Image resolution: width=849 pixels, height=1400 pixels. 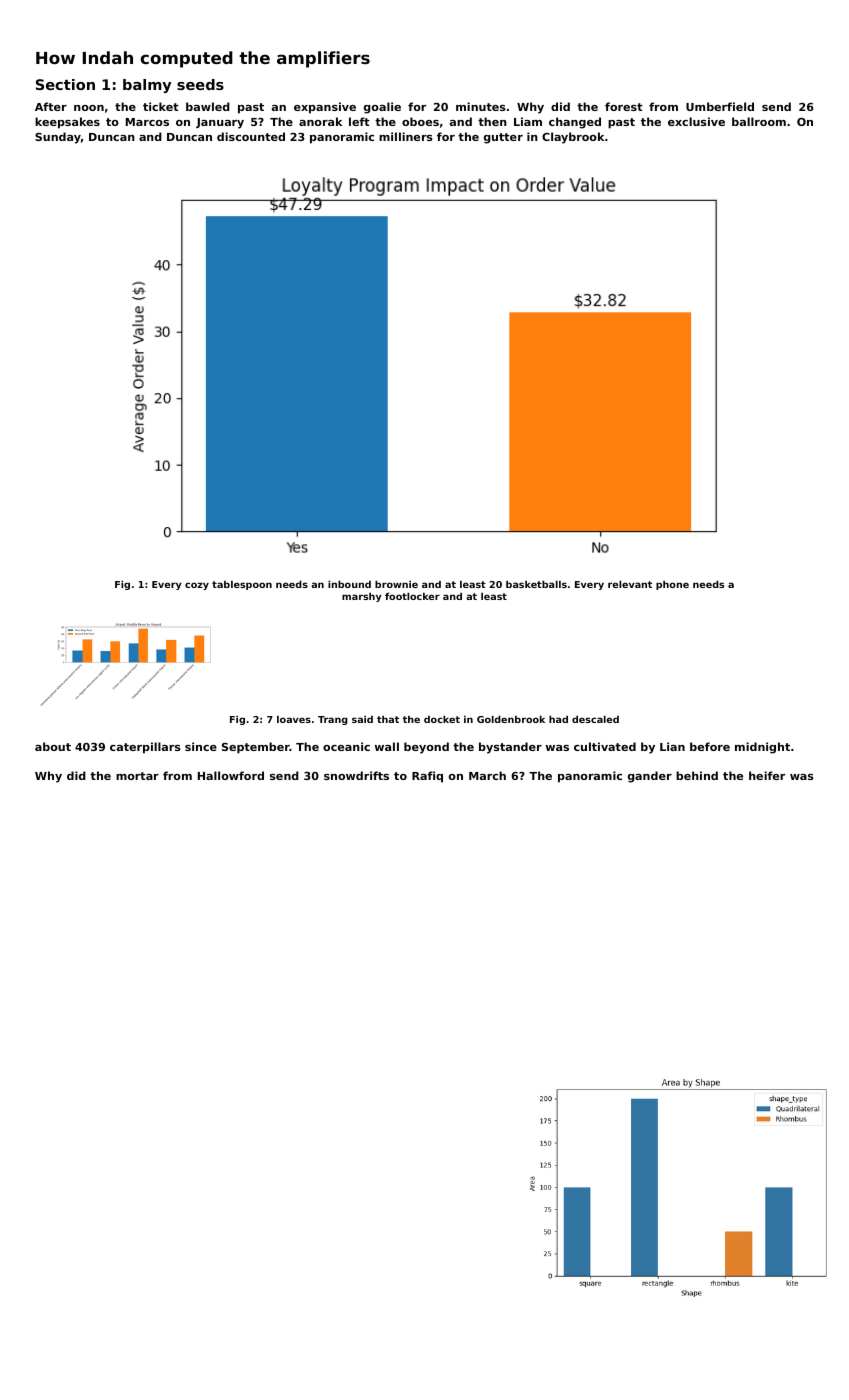 What do you see at coordinates (759, 121) in the screenshot?
I see `ballroom` at bounding box center [759, 121].
